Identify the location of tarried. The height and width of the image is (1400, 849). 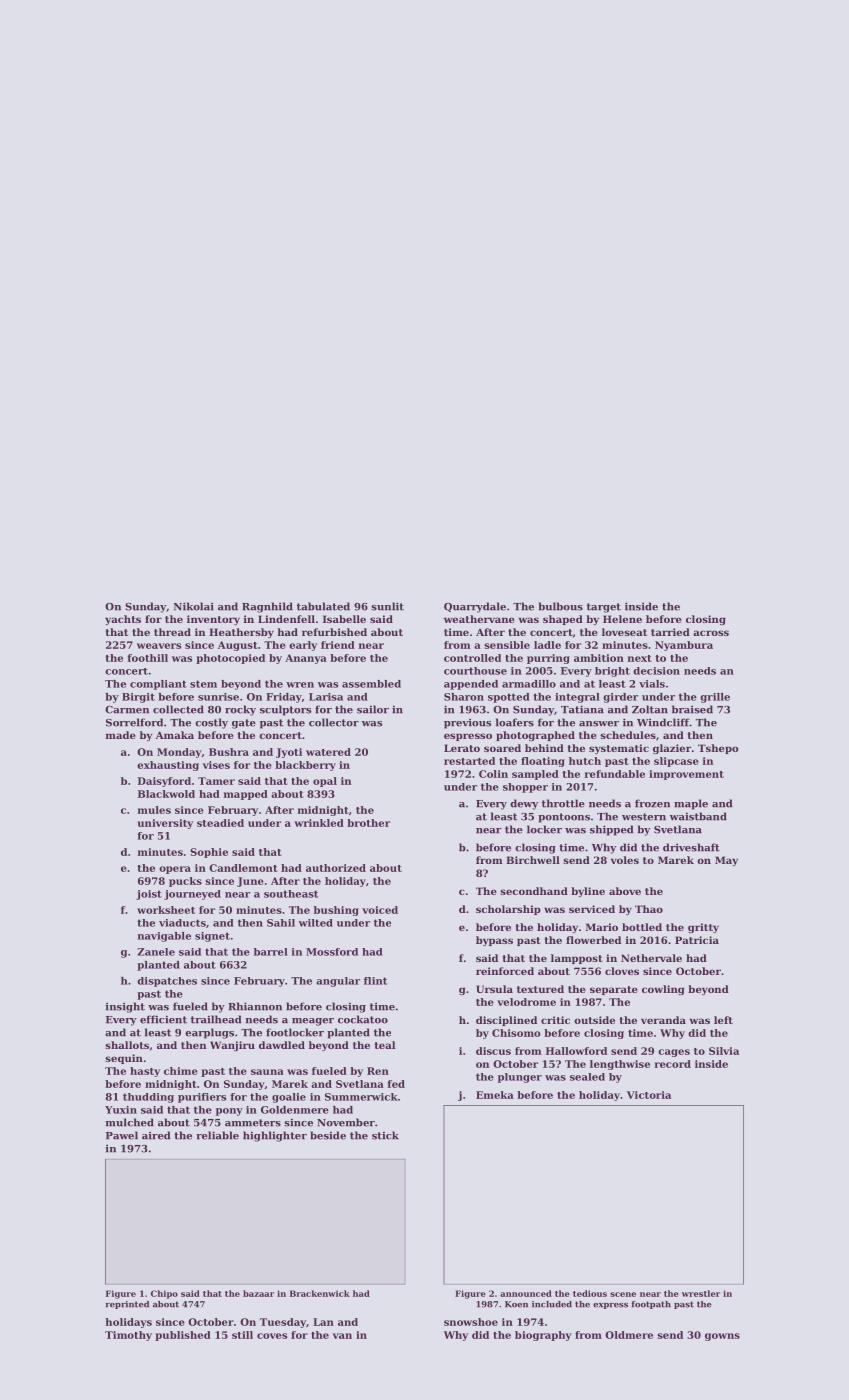
(670, 632).
